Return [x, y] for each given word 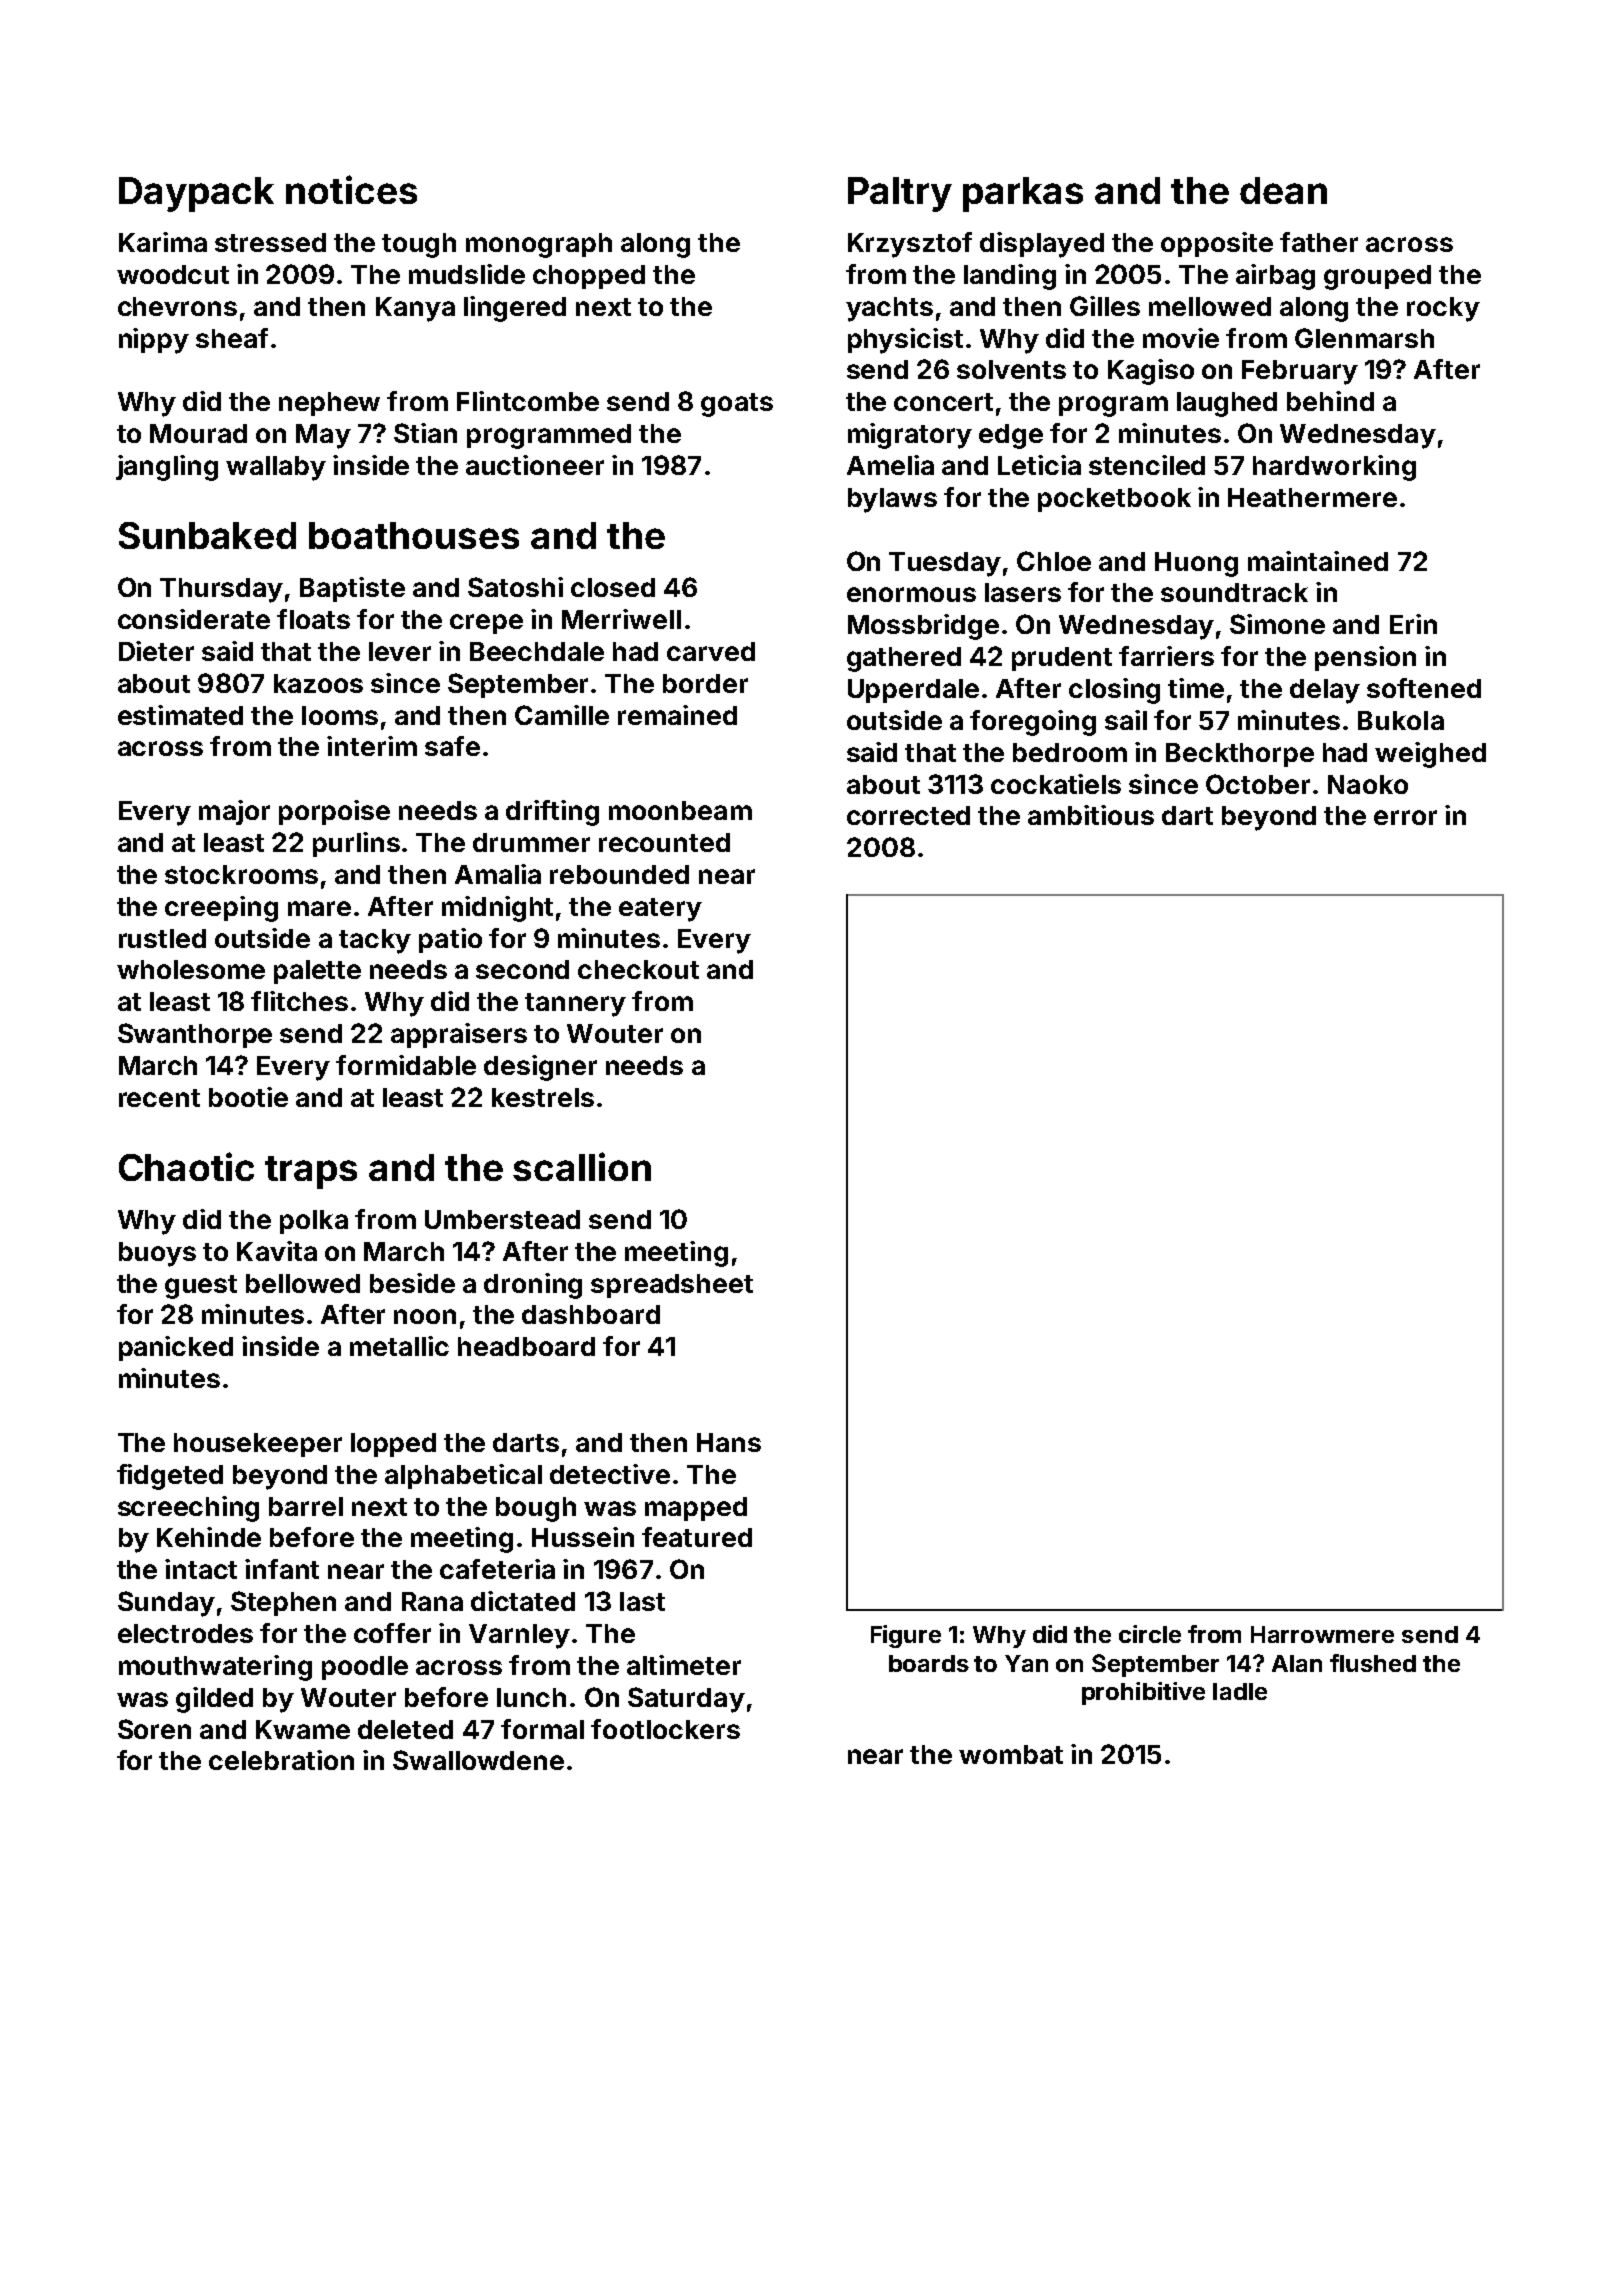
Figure [906, 1636]
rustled [162, 938]
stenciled [1147, 465]
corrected [908, 815]
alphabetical [463, 1476]
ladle [1240, 1691]
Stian [425, 433]
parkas [1023, 194]
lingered [515, 309]
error [1405, 817]
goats [737, 405]
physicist [905, 341]
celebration [281, 1760]
